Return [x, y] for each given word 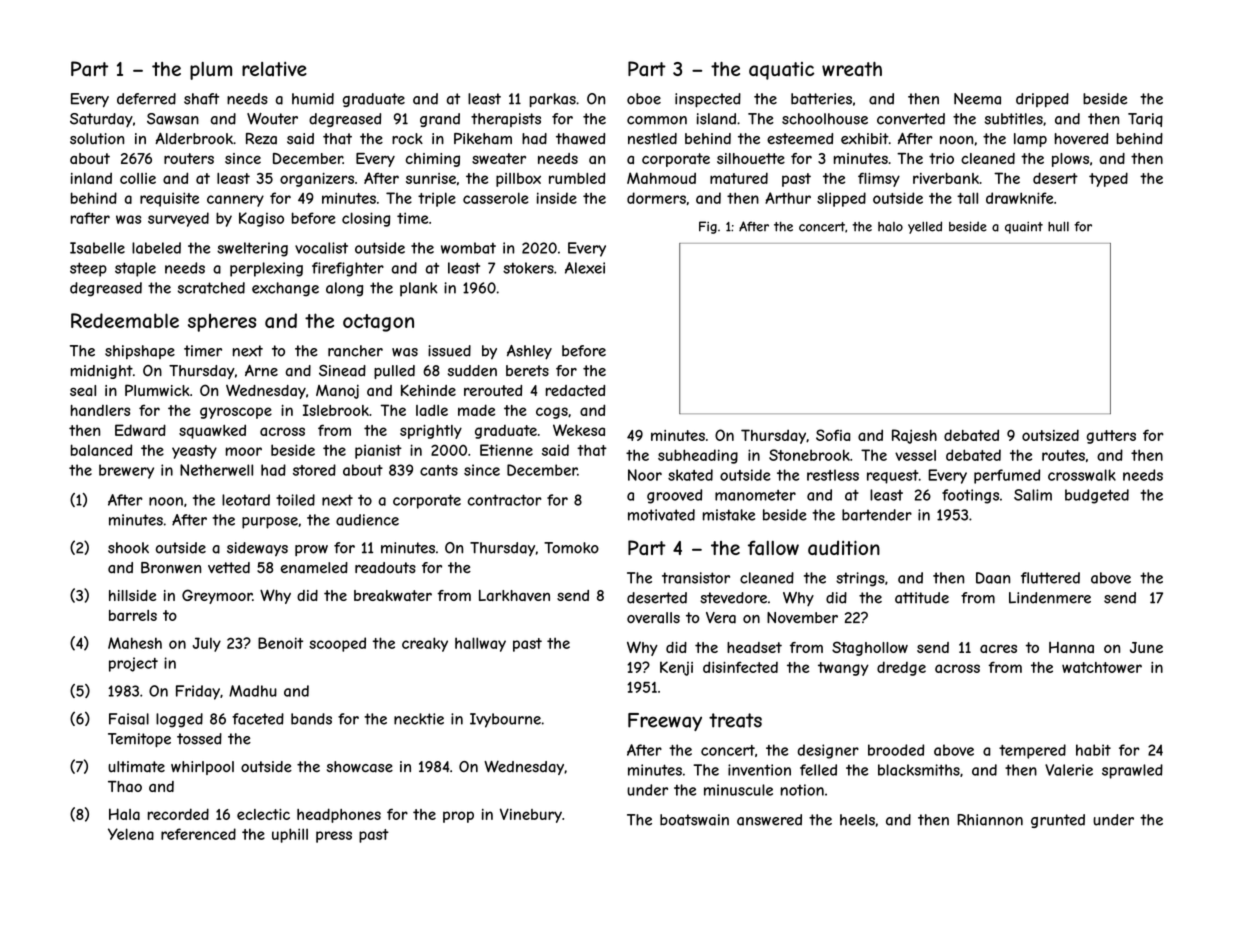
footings [970, 496]
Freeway [665, 722]
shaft [201, 99]
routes [1063, 455]
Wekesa [579, 430]
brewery [126, 471]
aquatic [781, 71]
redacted [575, 390]
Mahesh [135, 643]
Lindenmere [1050, 598]
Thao [125, 786]
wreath [852, 69]
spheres [222, 322]
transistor [696, 578]
